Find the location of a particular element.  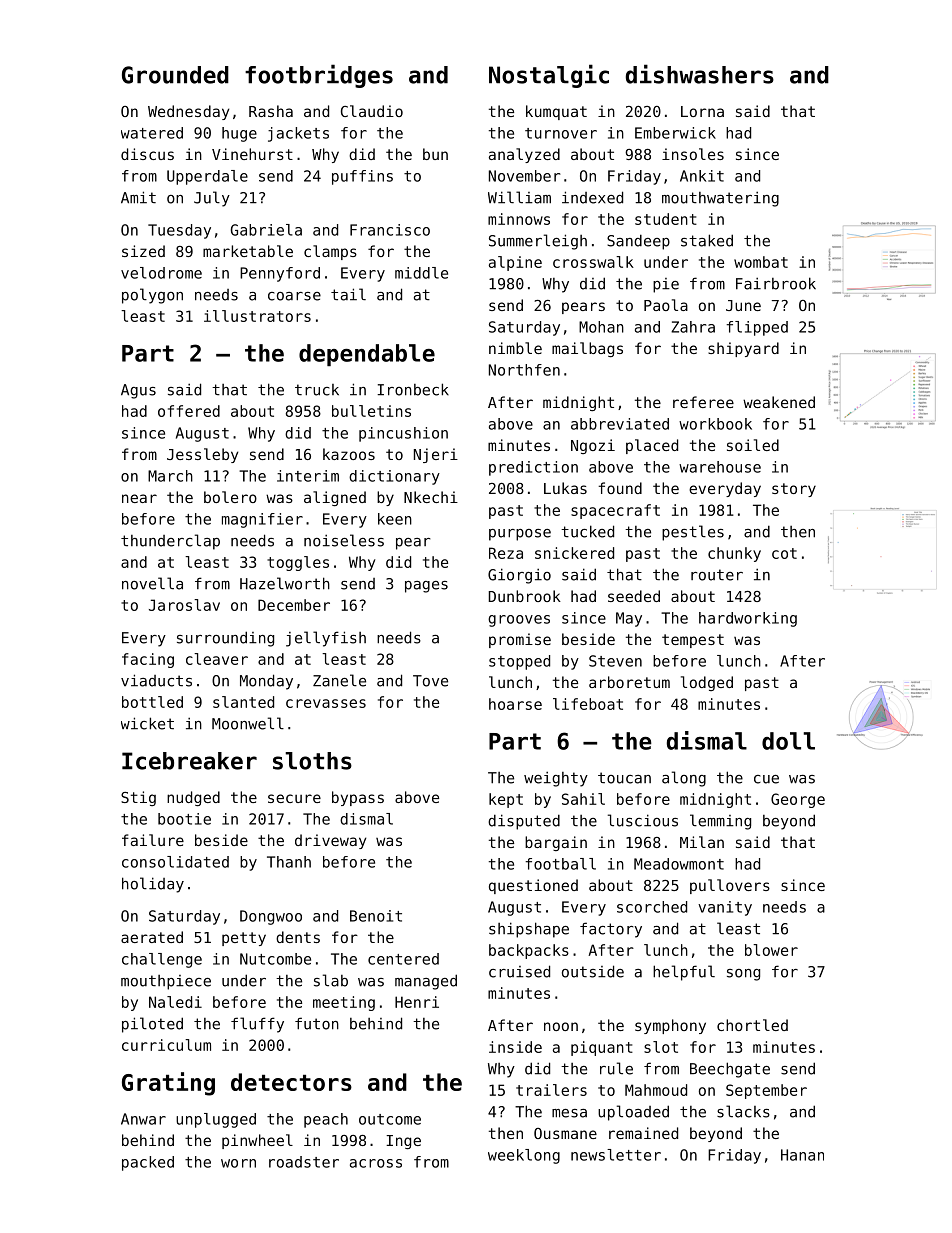

Nostalgic is located at coordinates (549, 76).
